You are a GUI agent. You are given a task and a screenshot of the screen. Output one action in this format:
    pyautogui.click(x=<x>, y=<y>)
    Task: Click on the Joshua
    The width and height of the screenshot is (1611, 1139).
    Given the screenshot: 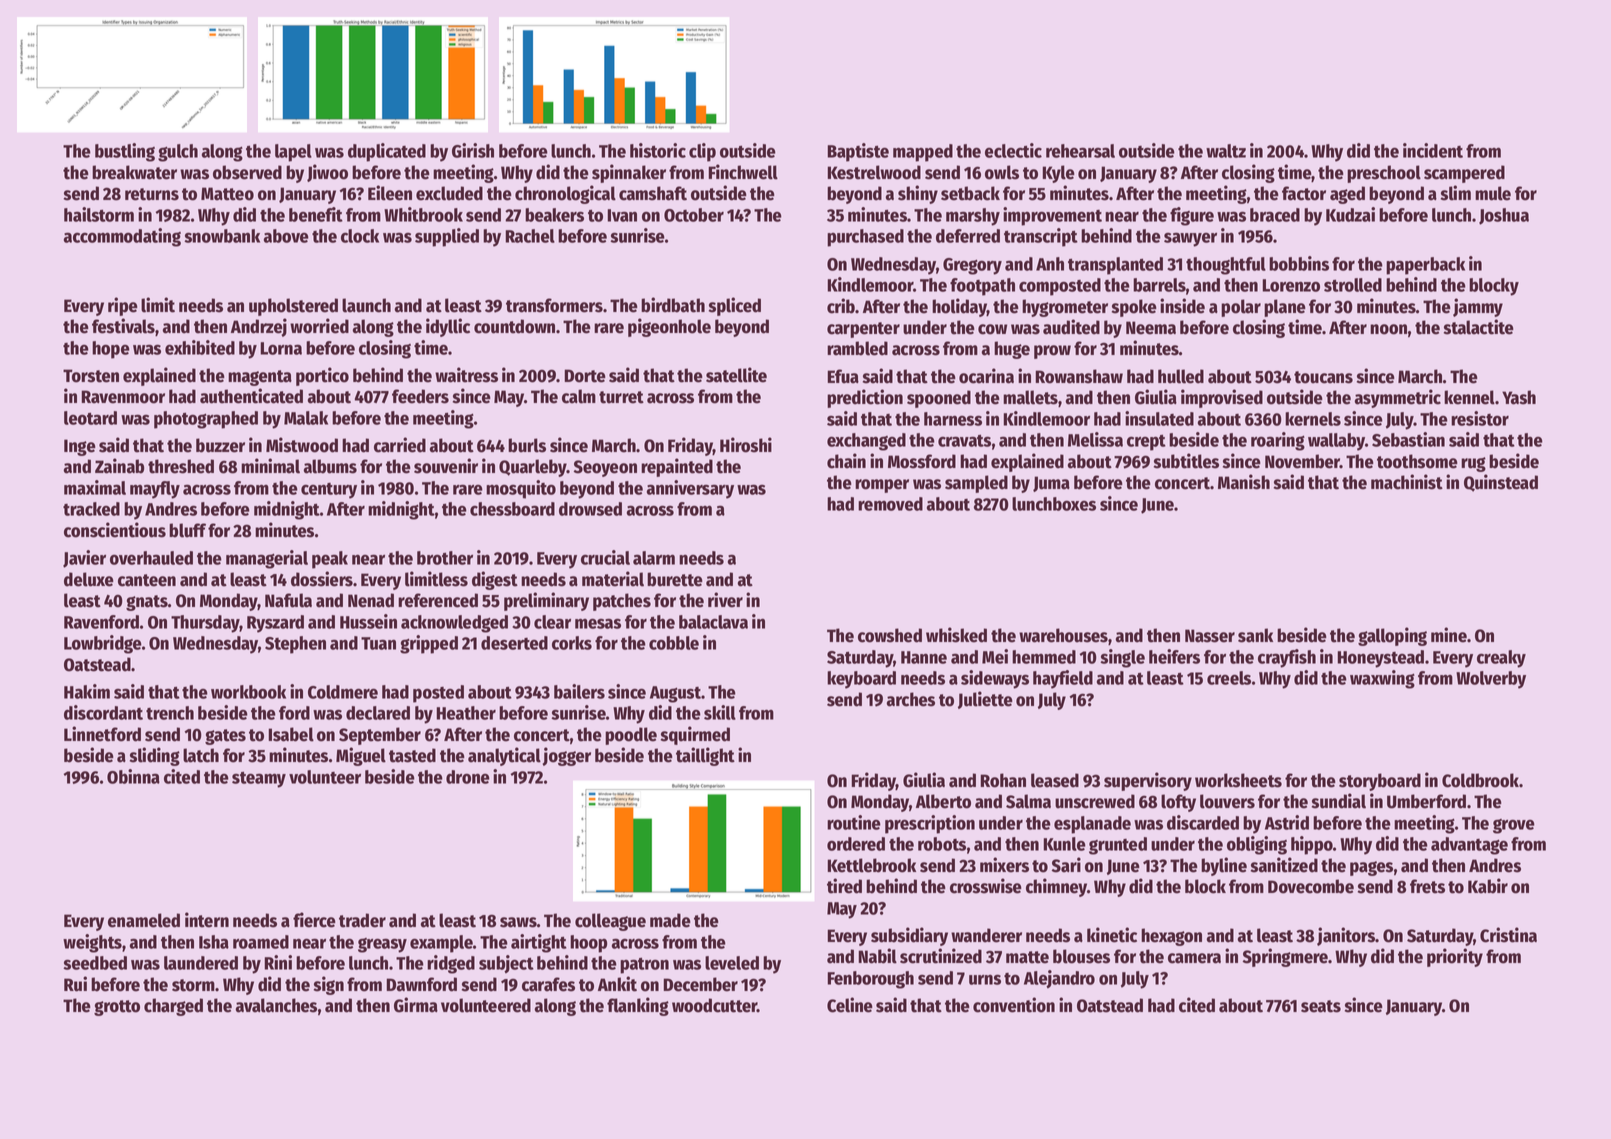 What is the action you would take?
    pyautogui.click(x=1504, y=216)
